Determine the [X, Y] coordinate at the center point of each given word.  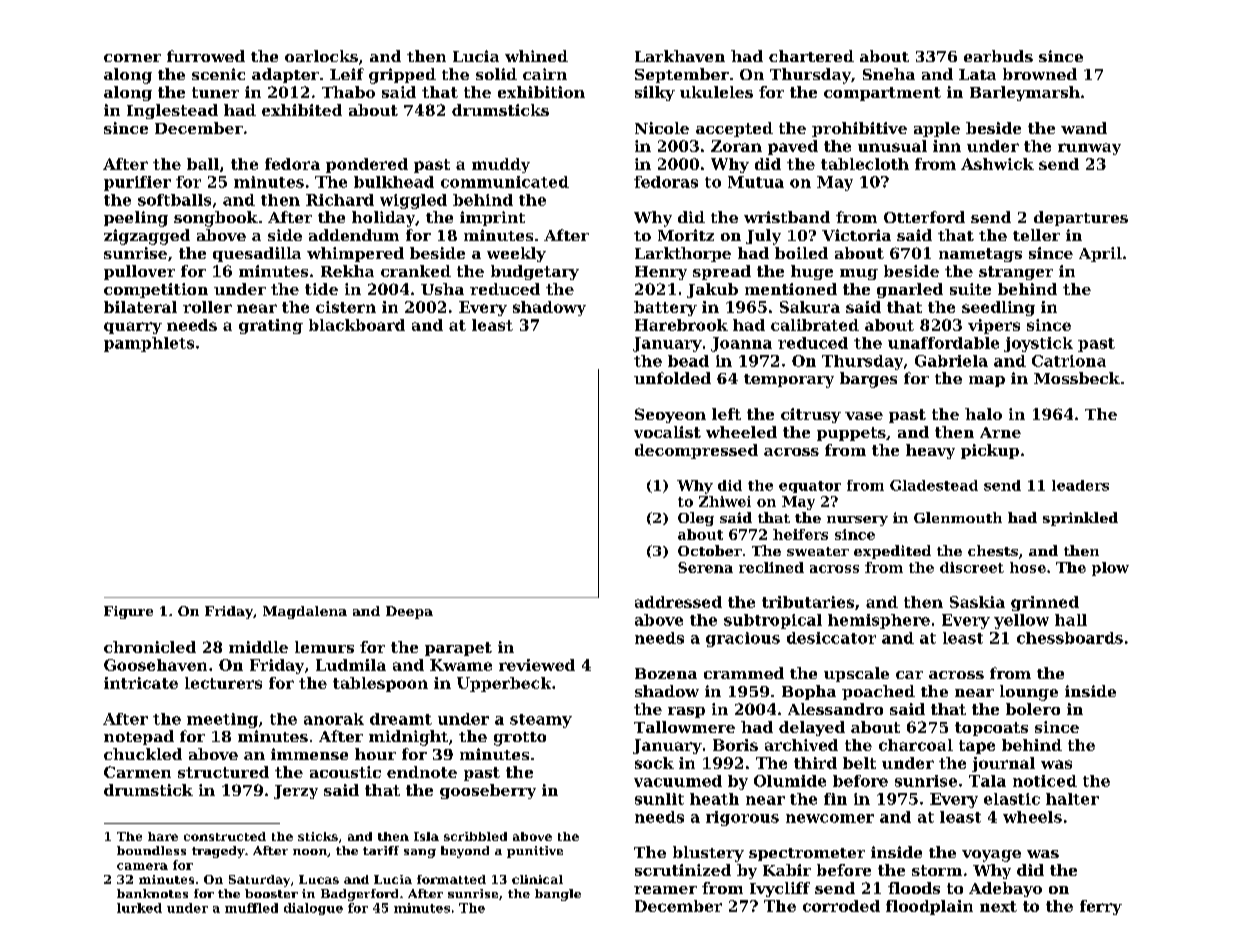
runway [1089, 149]
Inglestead [172, 111]
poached [878, 692]
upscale [856, 674]
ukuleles [716, 92]
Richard [340, 200]
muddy [501, 165]
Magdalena [305, 612]
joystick [1038, 344]
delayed [812, 728]
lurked [139, 908]
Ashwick [997, 164]
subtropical [773, 621]
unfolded [672, 378]
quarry [133, 328]
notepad [139, 737]
